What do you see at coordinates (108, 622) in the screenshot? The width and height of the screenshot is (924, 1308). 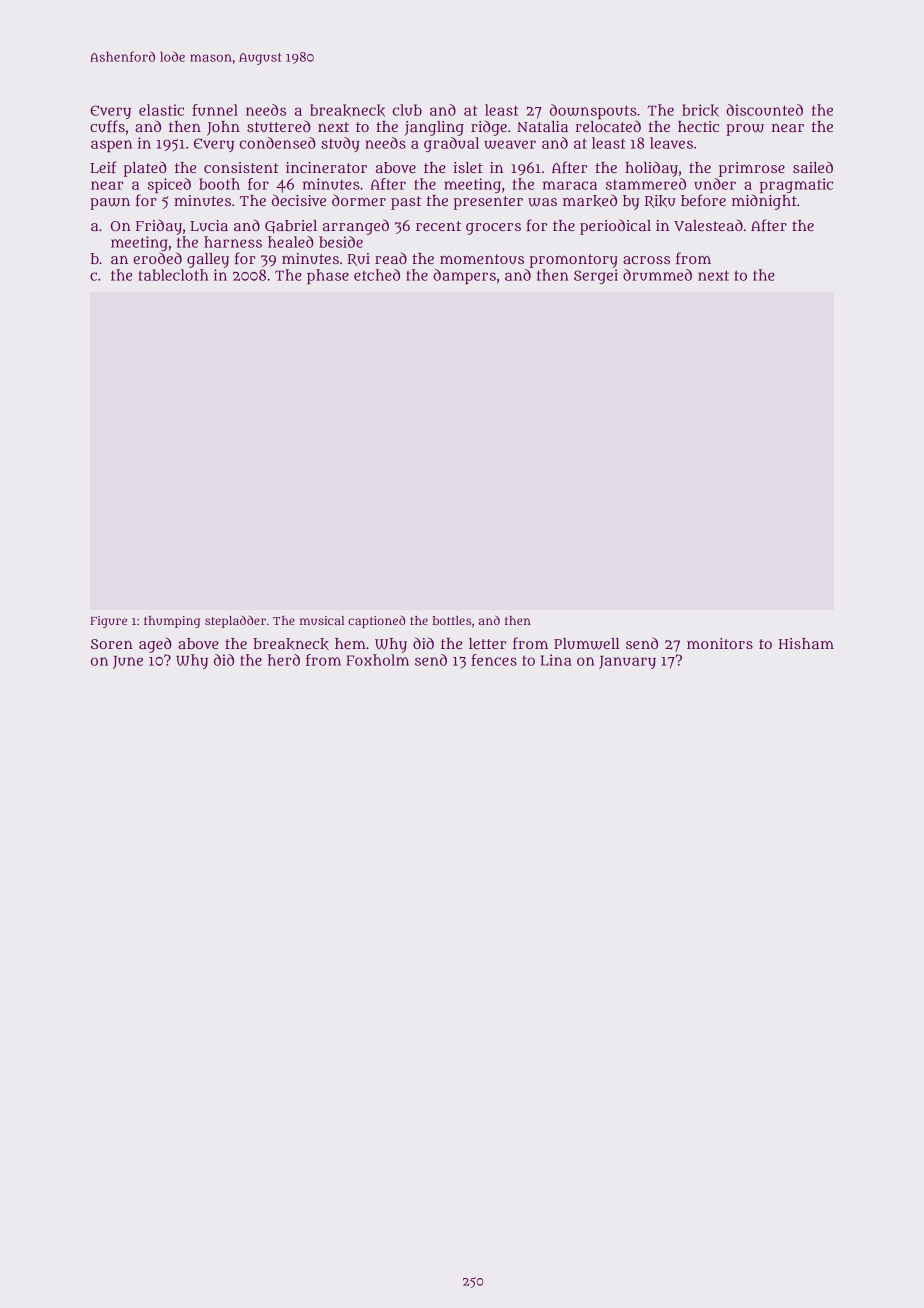 I see `Figure` at bounding box center [108, 622].
